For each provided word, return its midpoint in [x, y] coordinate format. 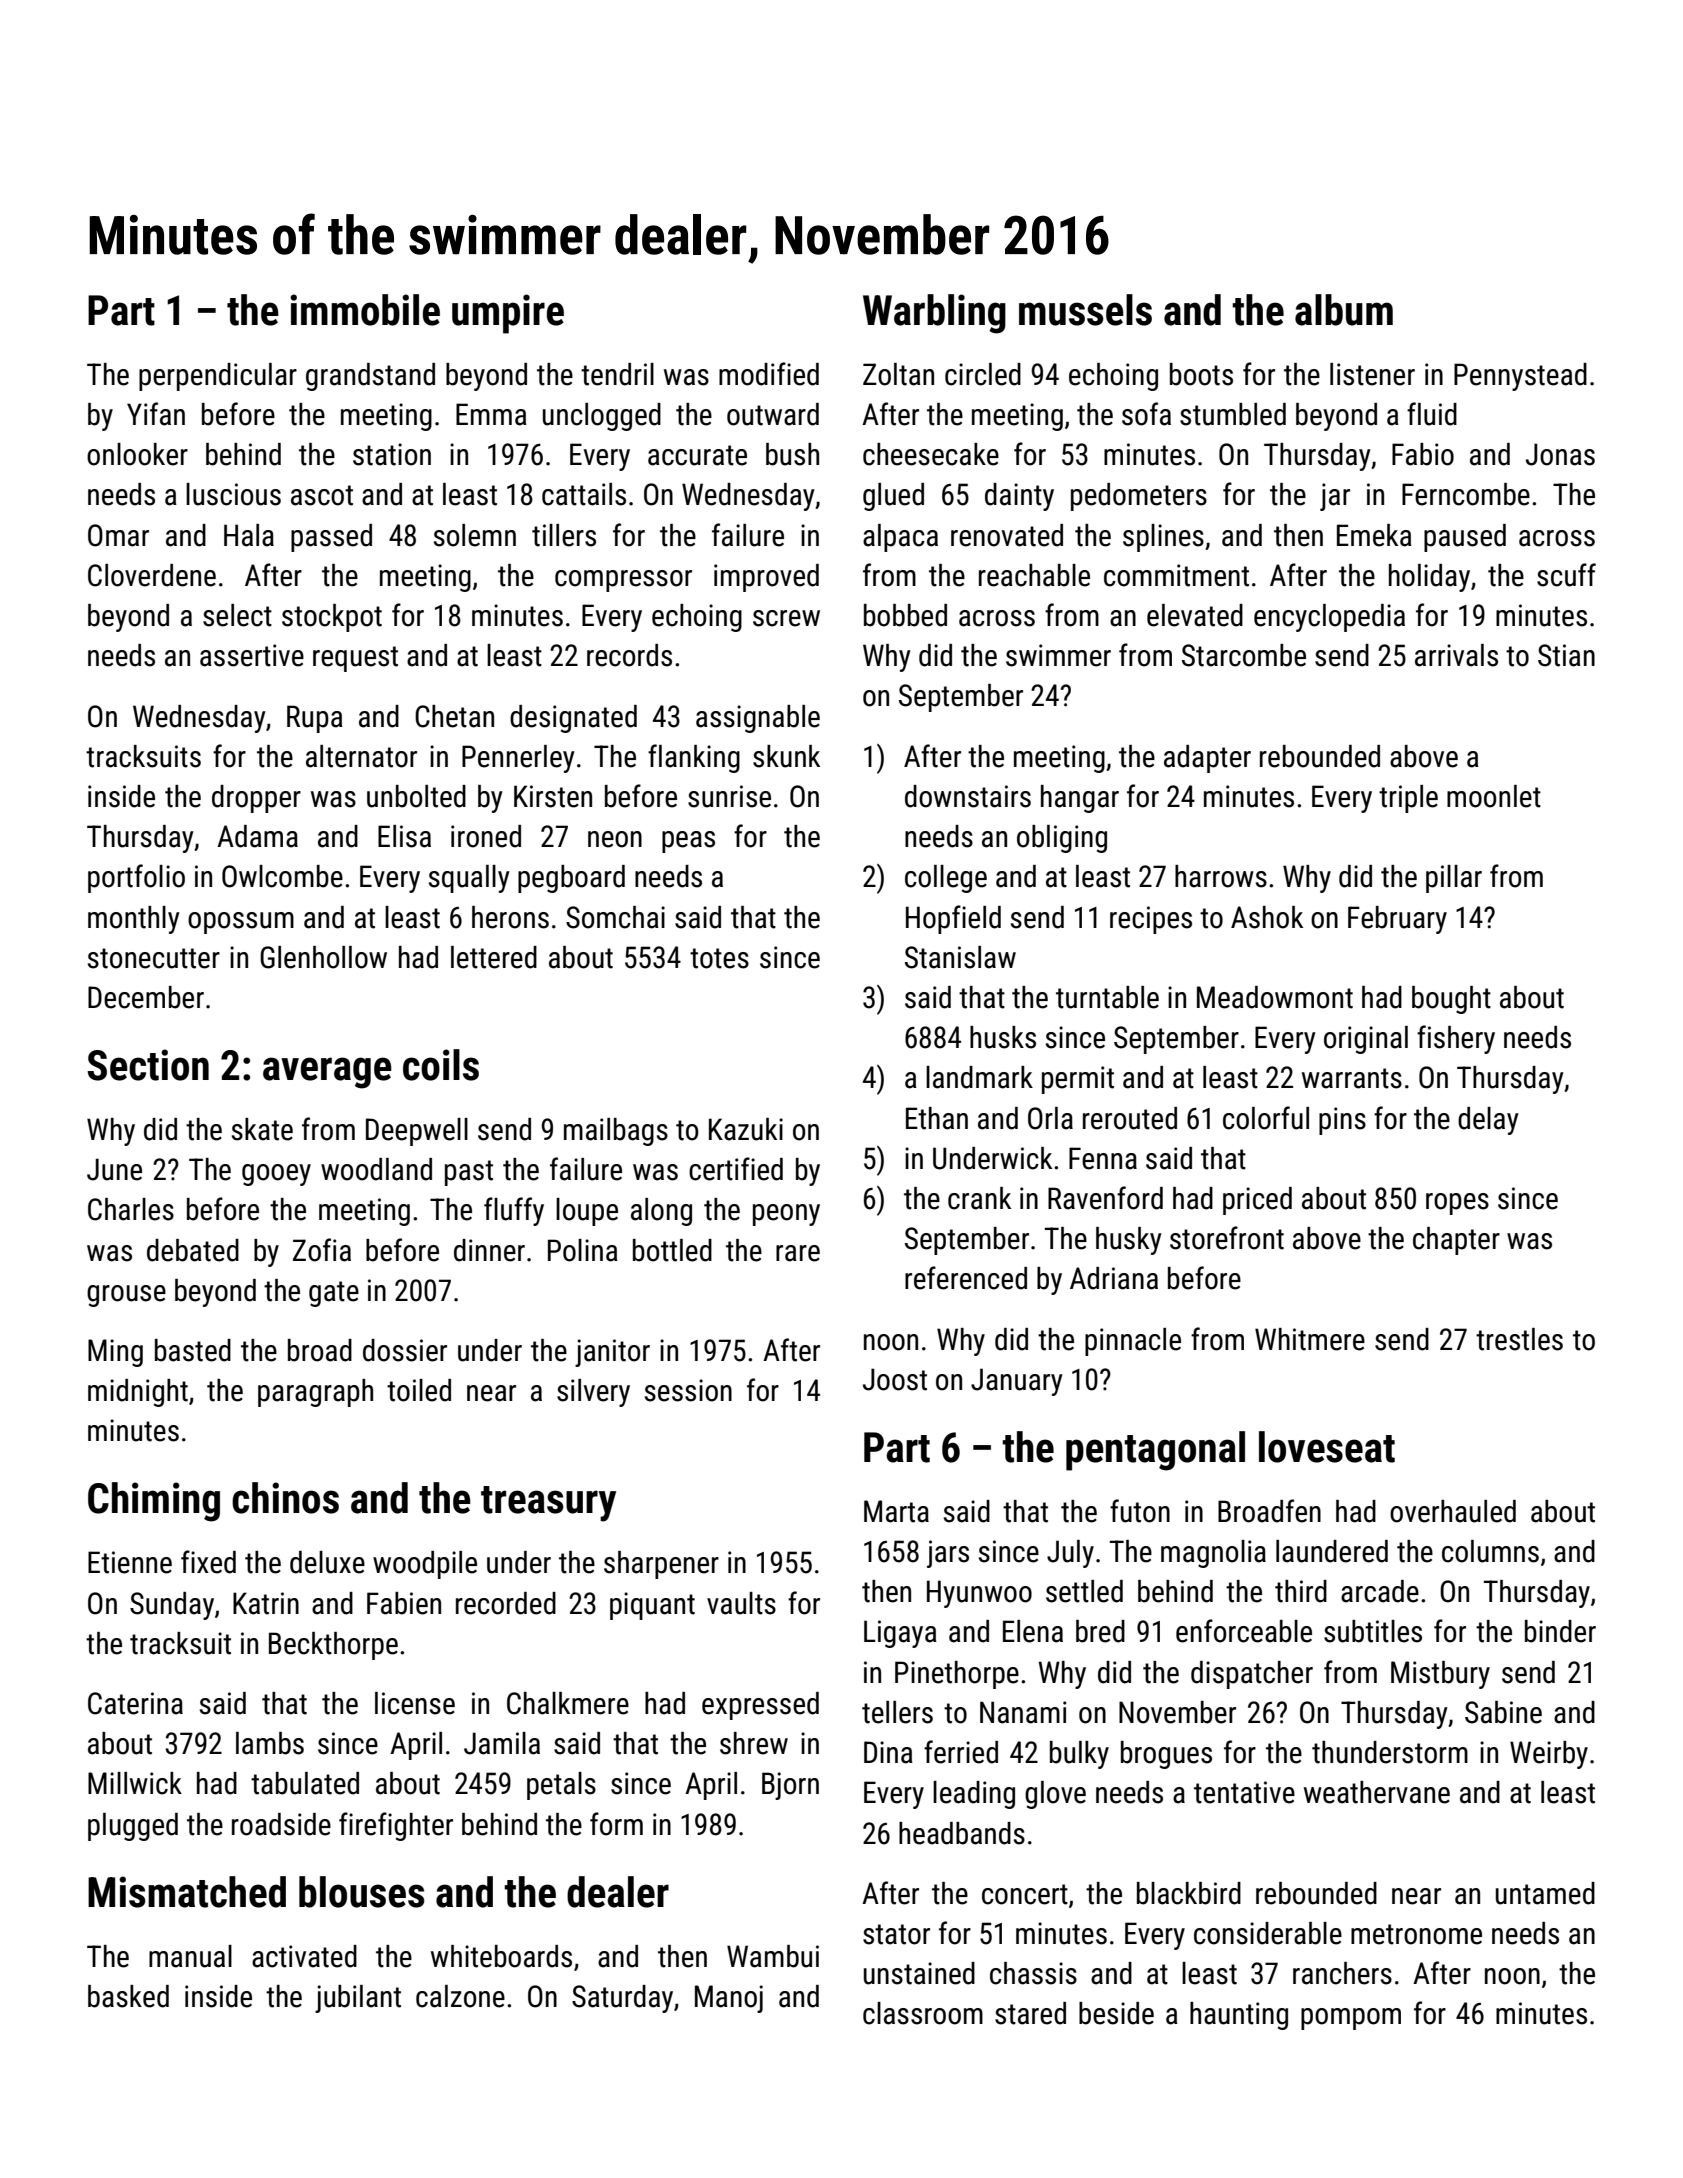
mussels [1085, 310]
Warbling [934, 314]
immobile [365, 310]
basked [128, 1996]
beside [1116, 2013]
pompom [1351, 2019]
